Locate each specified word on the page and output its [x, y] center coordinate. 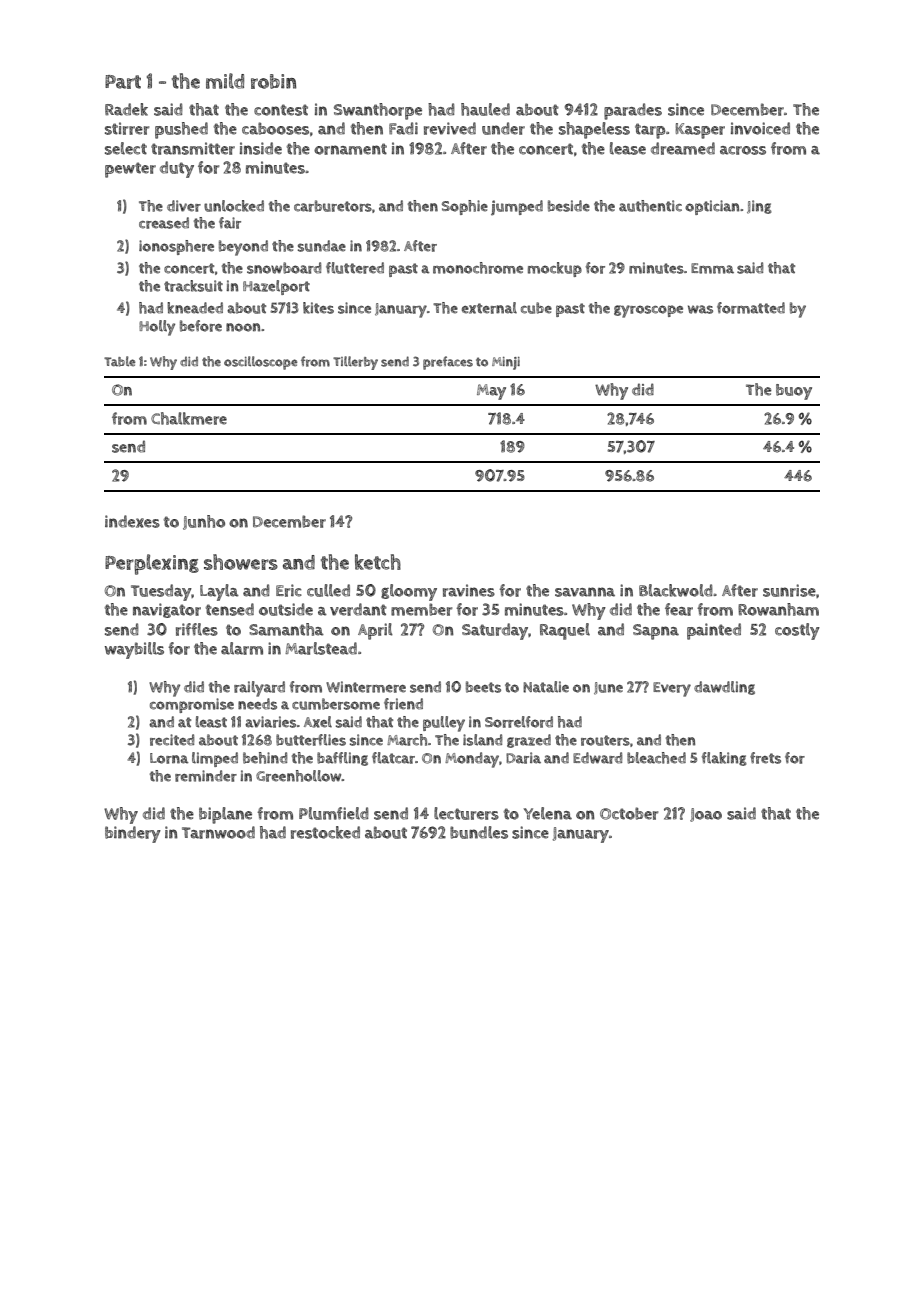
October [629, 813]
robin [273, 81]
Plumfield [334, 813]
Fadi [403, 128]
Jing [759, 207]
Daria [523, 758]
